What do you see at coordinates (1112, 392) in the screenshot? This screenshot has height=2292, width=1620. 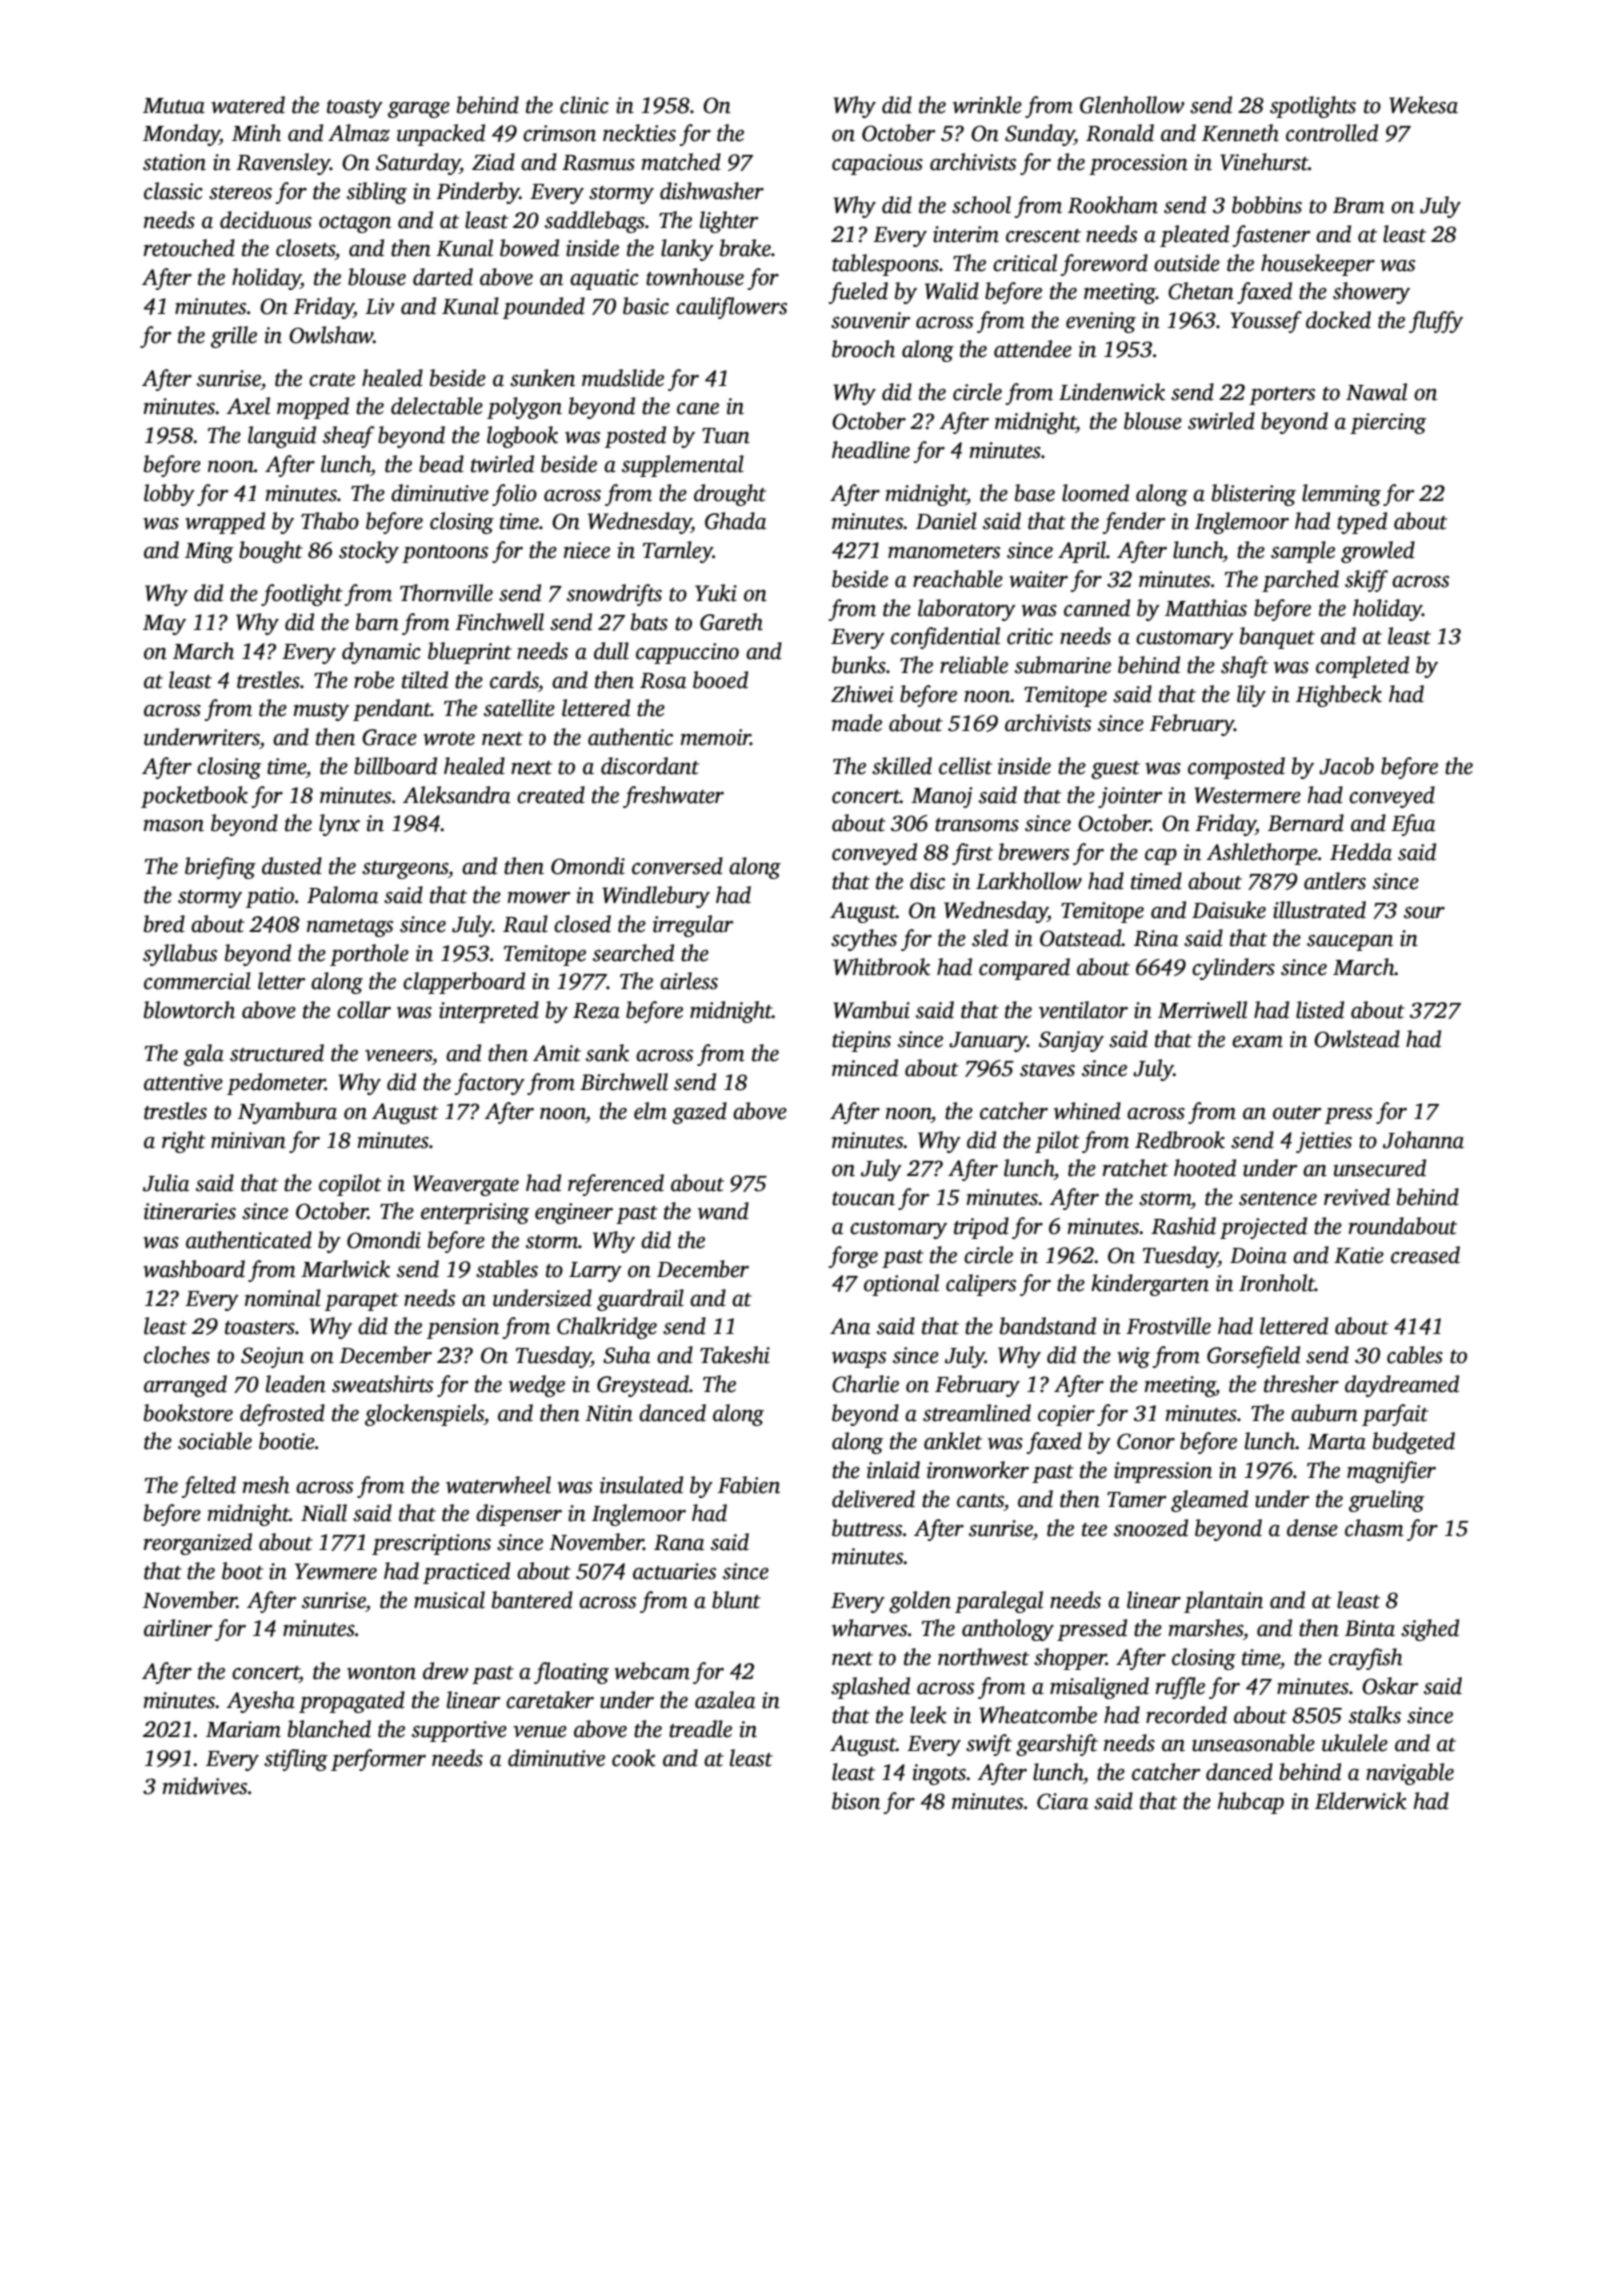 I see `Lindenwick` at bounding box center [1112, 392].
